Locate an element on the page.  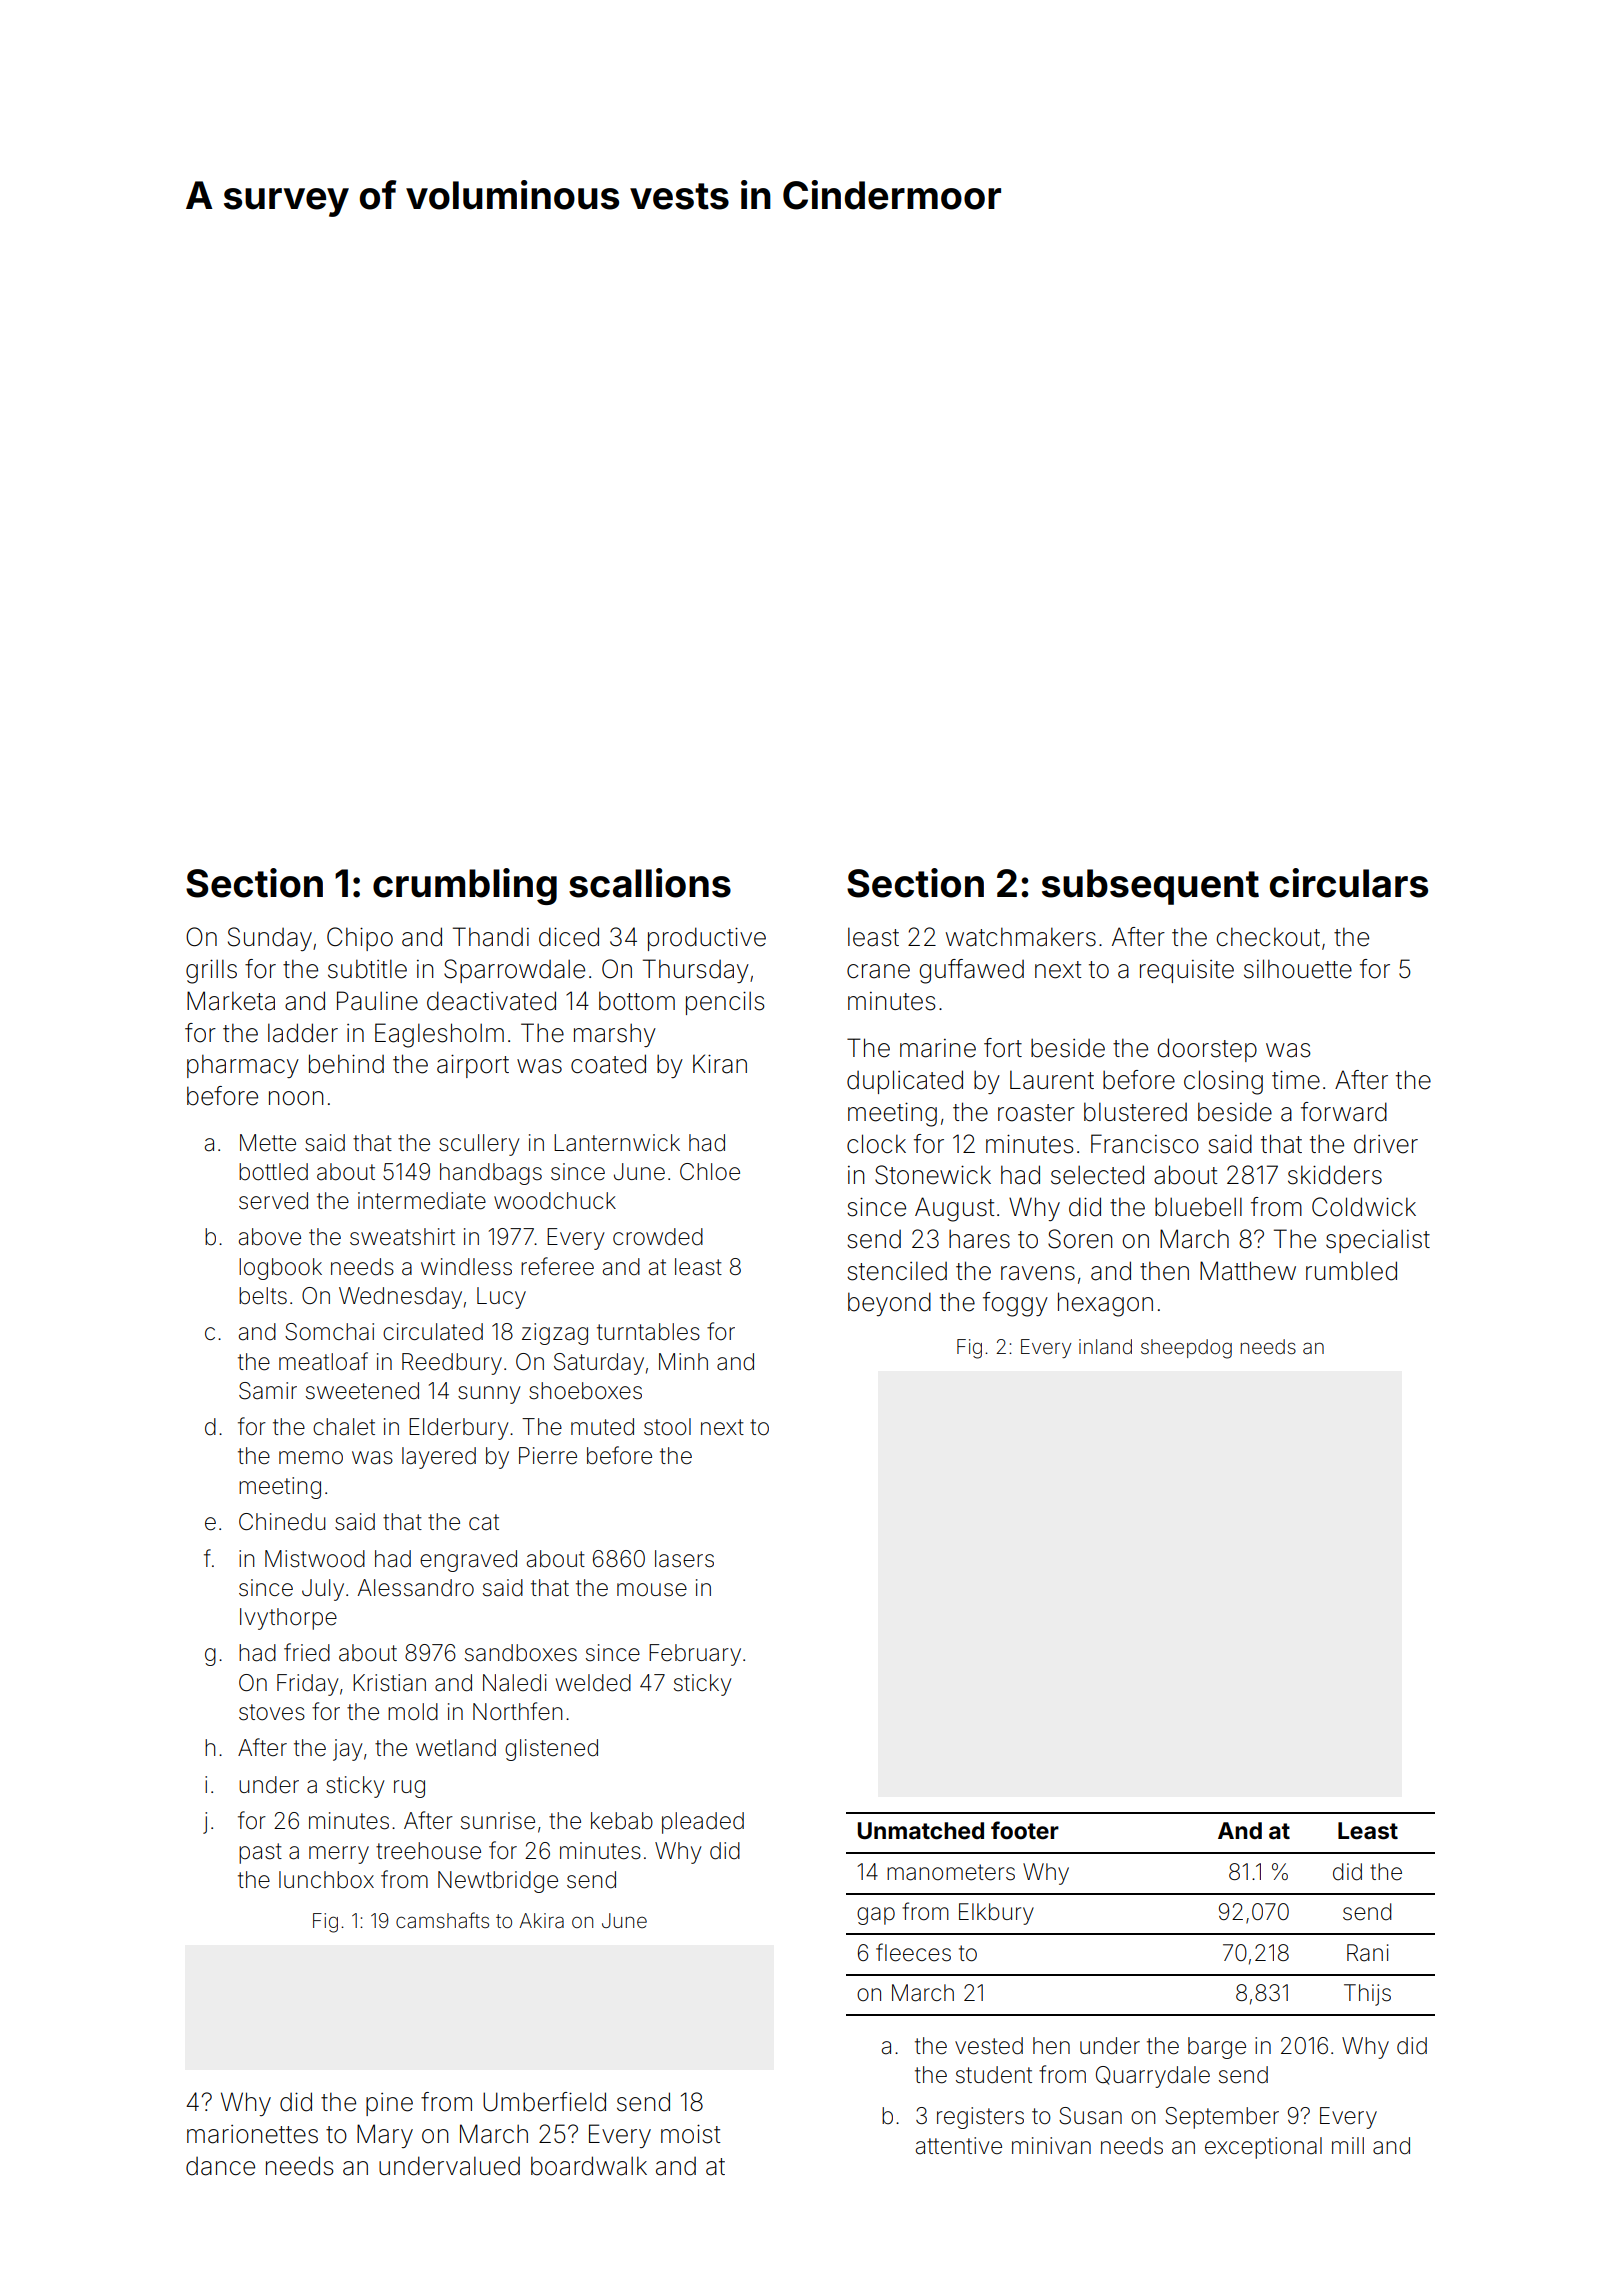
July is located at coordinates (323, 1590).
